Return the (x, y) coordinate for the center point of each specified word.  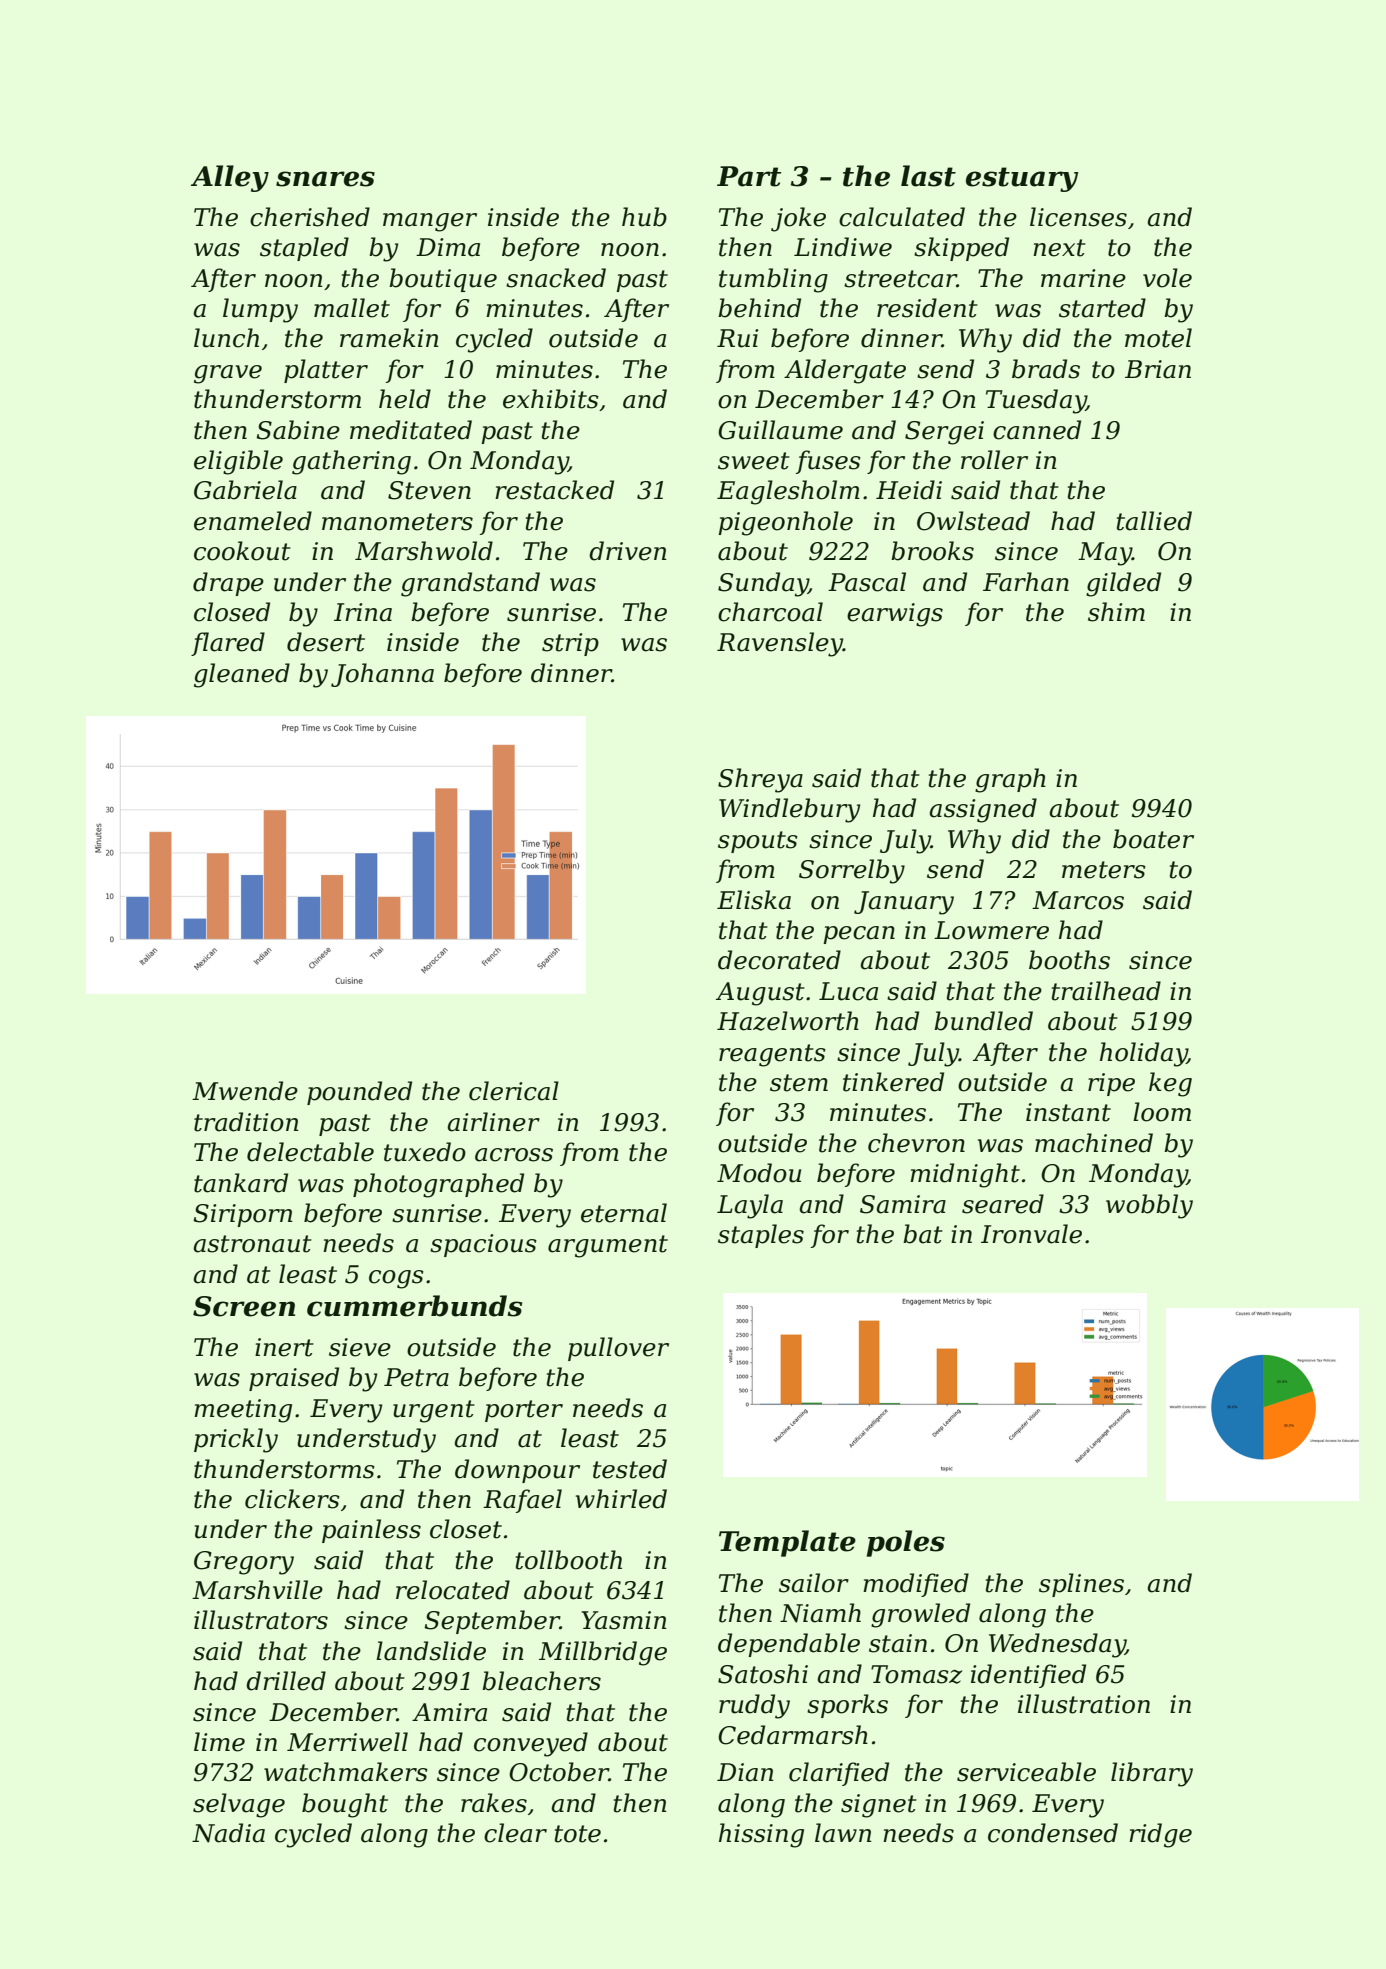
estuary (1022, 179)
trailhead (1106, 991)
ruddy (754, 1706)
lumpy (260, 310)
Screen (244, 1306)
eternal (624, 1213)
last (928, 176)
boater (1153, 839)
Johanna (382, 675)
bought (345, 1805)
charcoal (770, 612)
